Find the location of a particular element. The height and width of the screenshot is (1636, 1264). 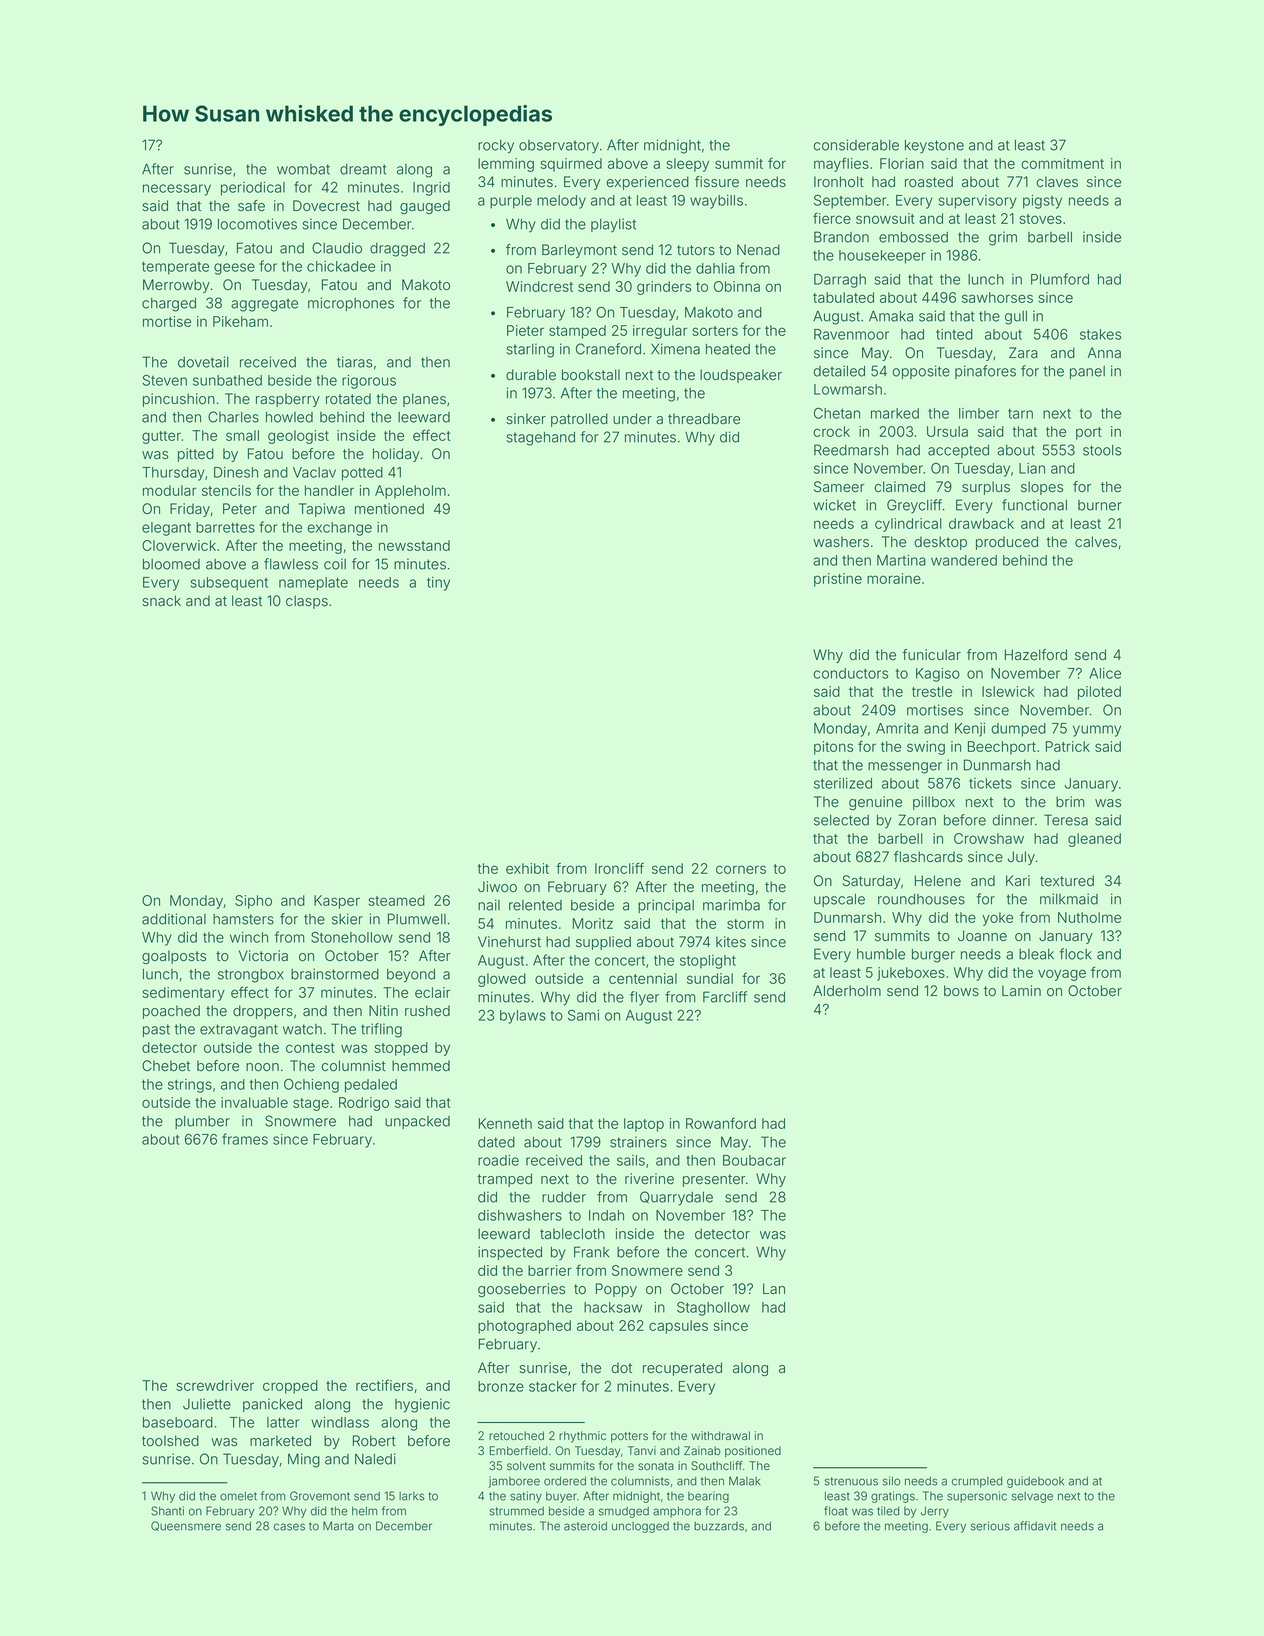

patrolled is located at coordinates (579, 420).
